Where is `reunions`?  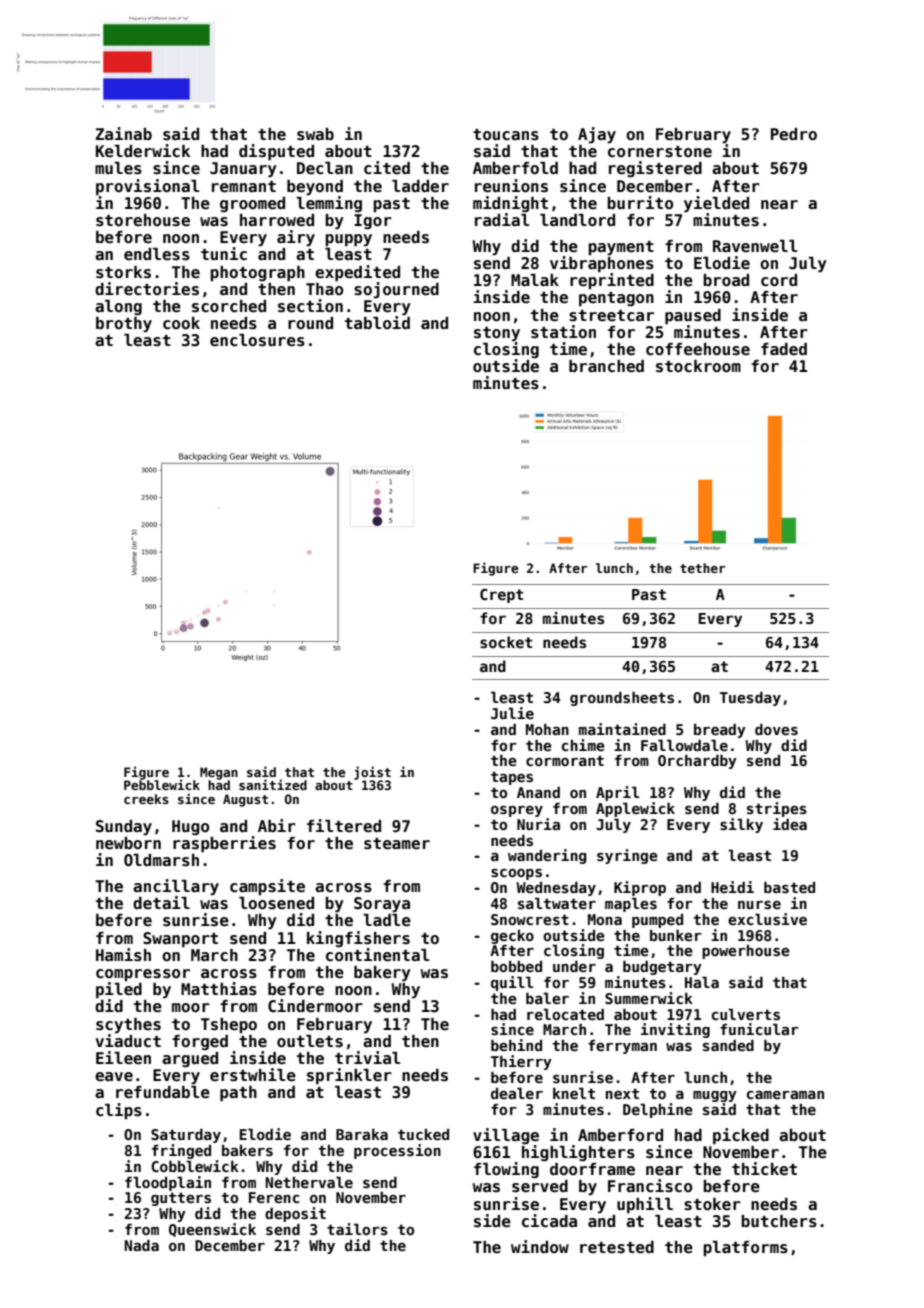 reunions is located at coordinates (511, 186).
